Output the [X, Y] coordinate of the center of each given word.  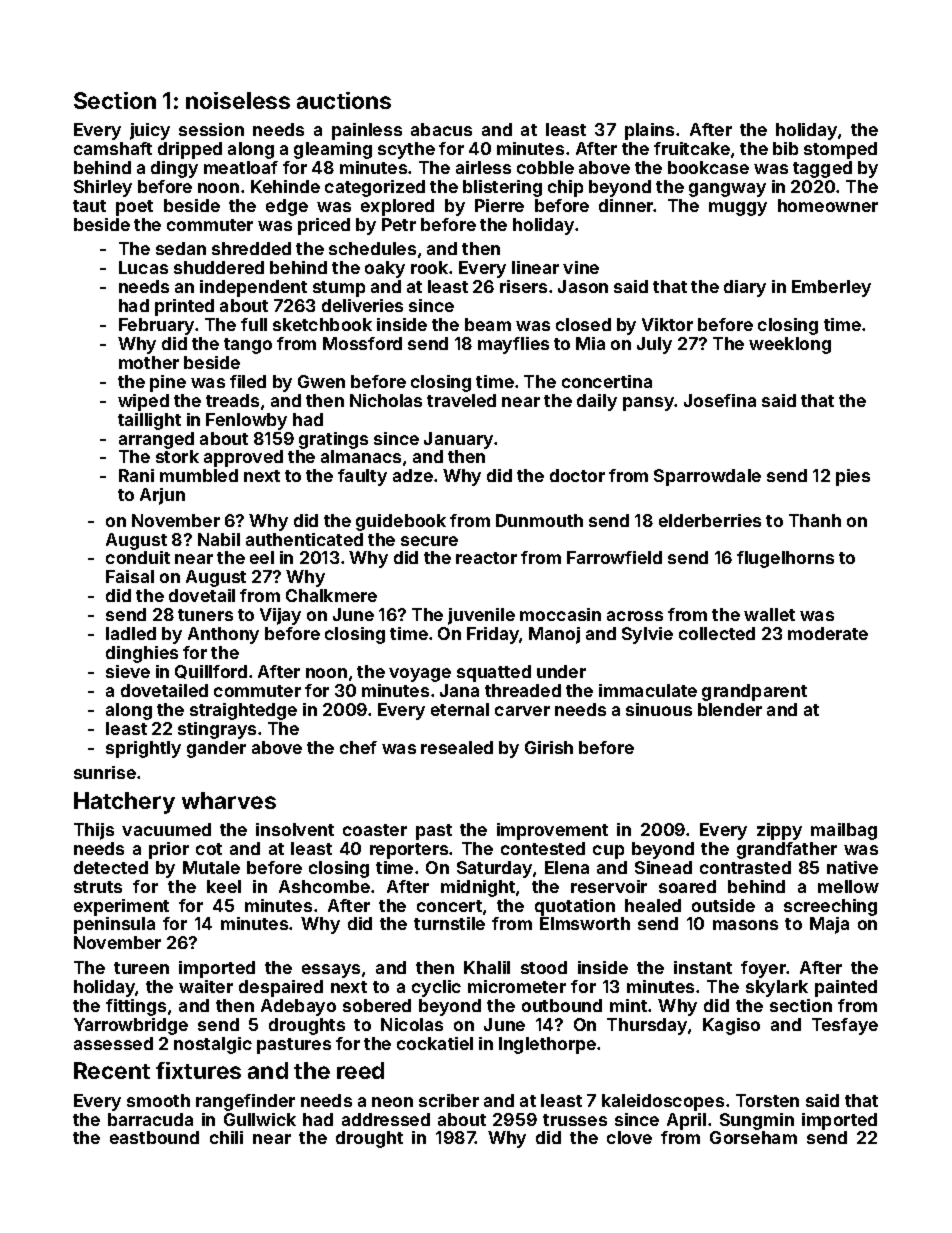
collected [717, 633]
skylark [777, 988]
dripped [190, 150]
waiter [206, 986]
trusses [575, 1120]
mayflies [513, 345]
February [157, 326]
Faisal [130, 576]
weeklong [790, 345]
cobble [545, 167]
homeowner [828, 205]
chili [226, 1137]
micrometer [517, 986]
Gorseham [753, 1137]
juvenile [481, 616]
